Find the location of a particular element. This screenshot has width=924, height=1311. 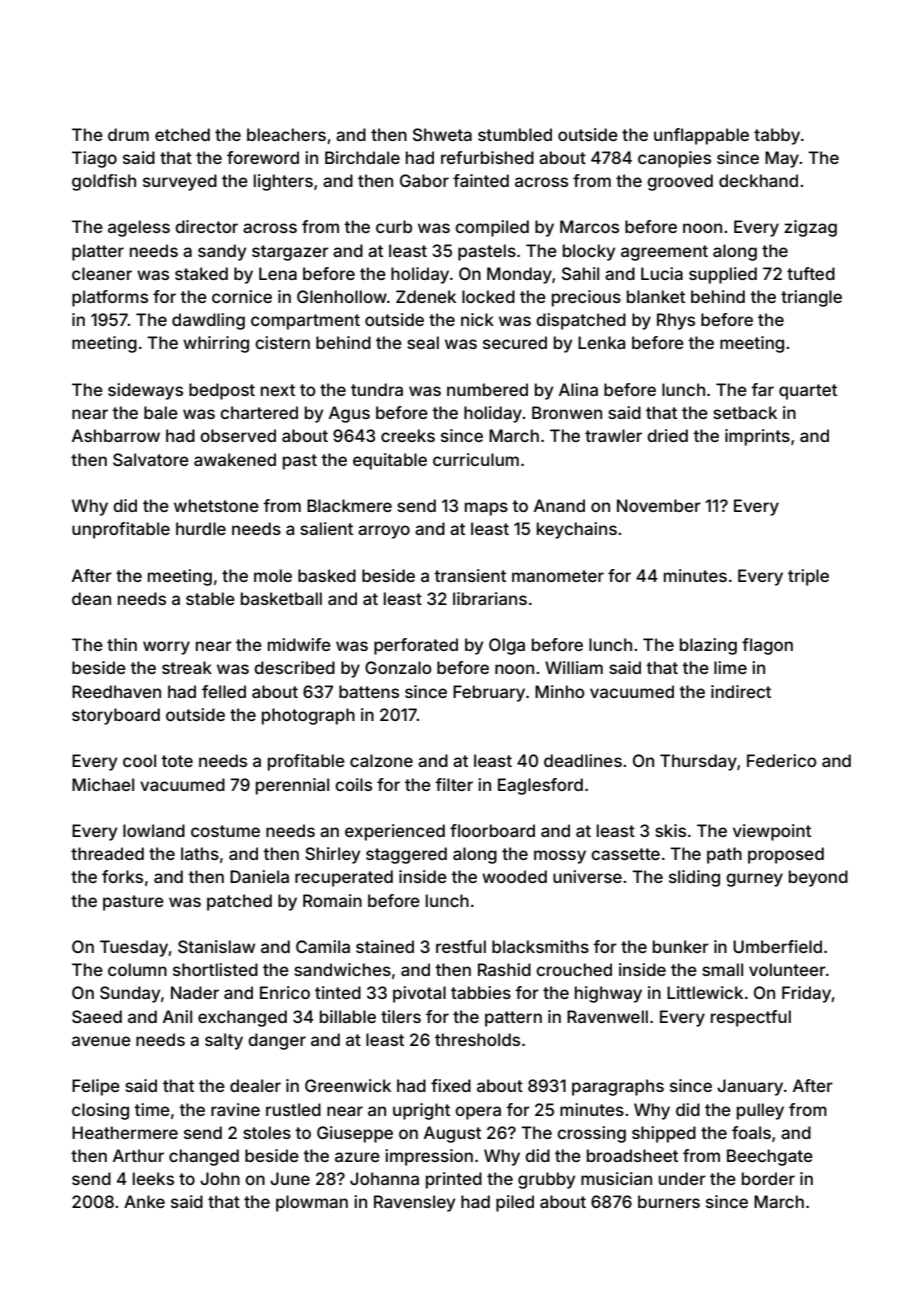

mole is located at coordinates (273, 575).
